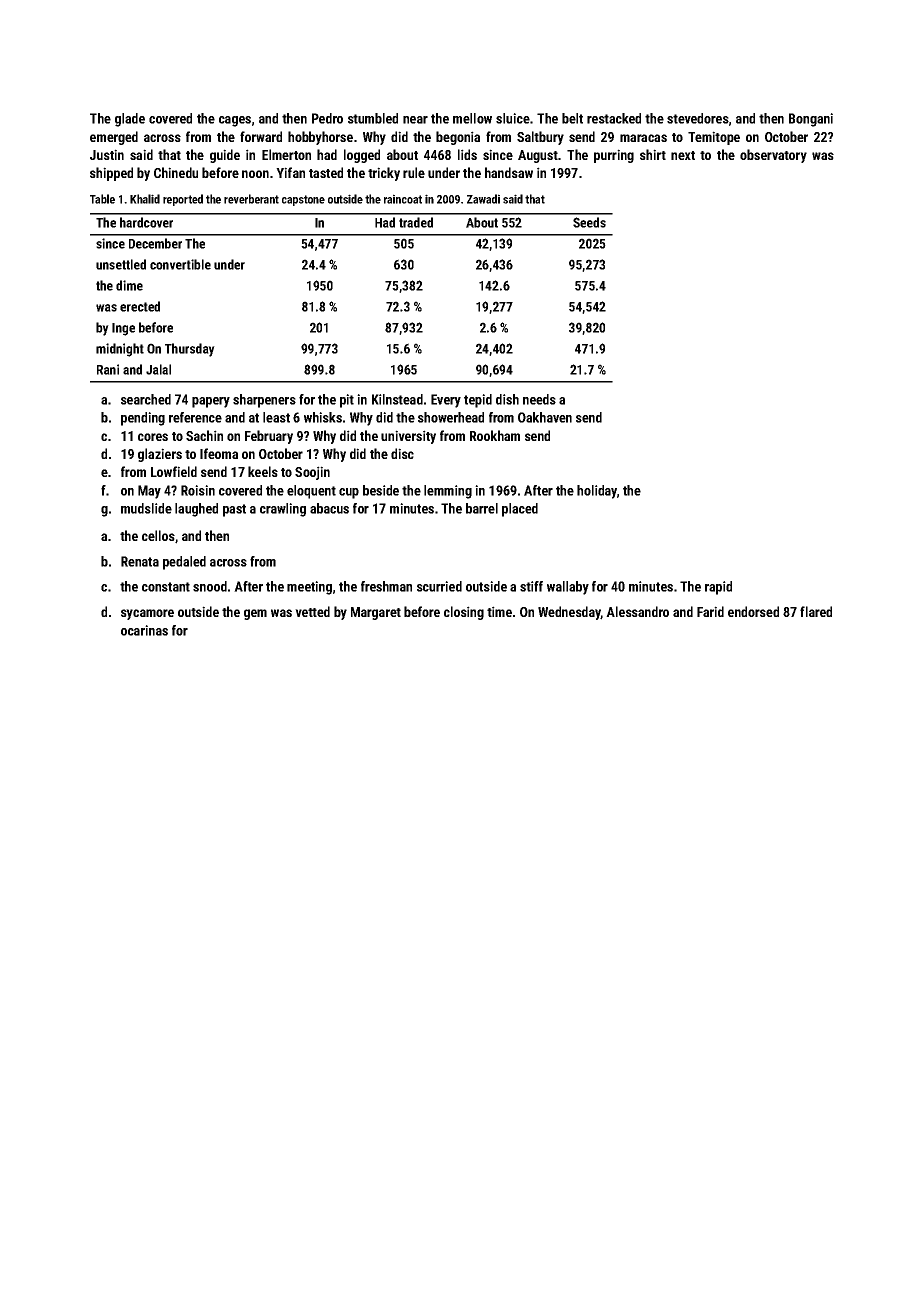  I want to click on tricky, so click(384, 174).
